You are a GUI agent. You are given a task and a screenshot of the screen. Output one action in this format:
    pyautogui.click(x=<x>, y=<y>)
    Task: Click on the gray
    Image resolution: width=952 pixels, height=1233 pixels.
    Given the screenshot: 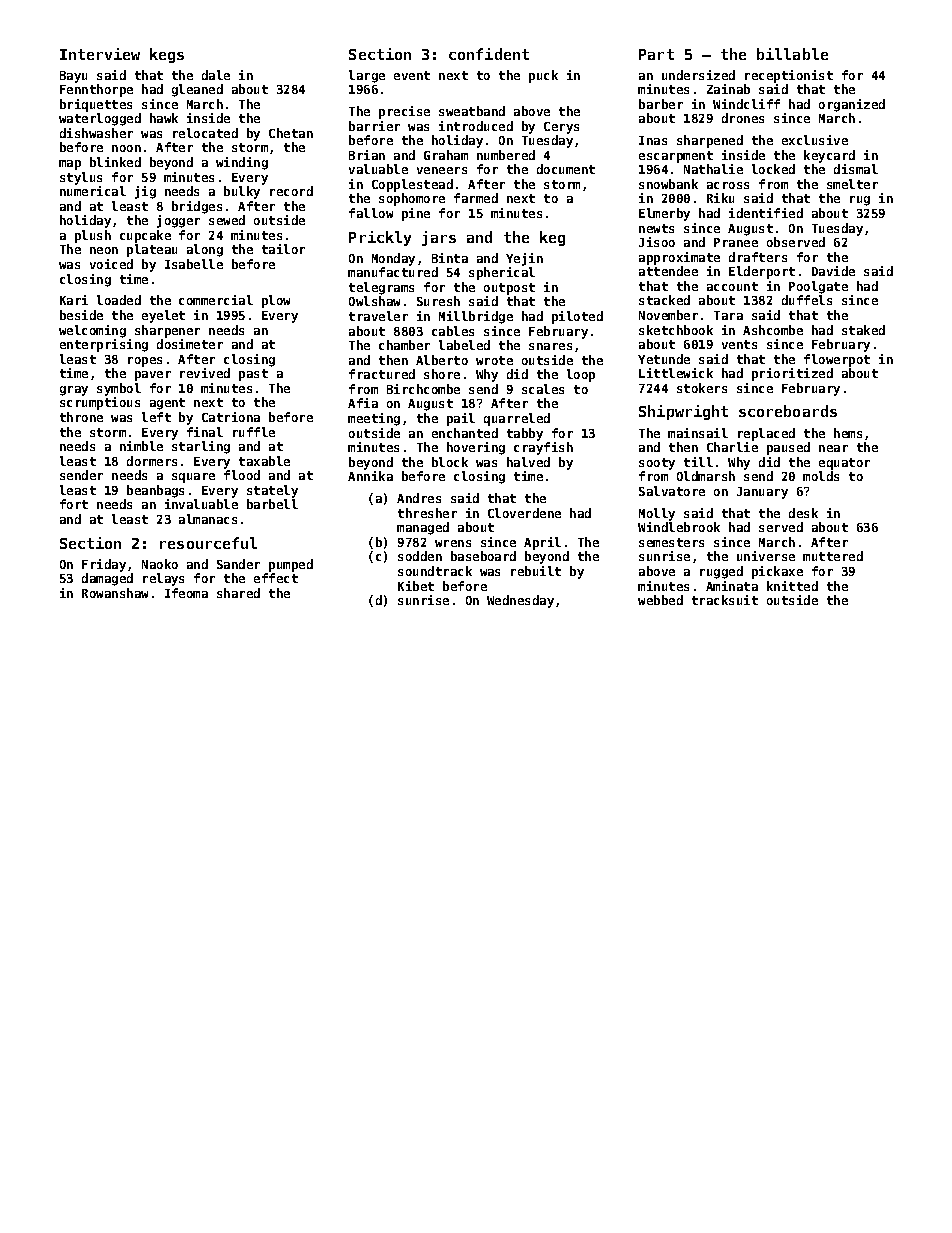 What is the action you would take?
    pyautogui.click(x=74, y=391)
